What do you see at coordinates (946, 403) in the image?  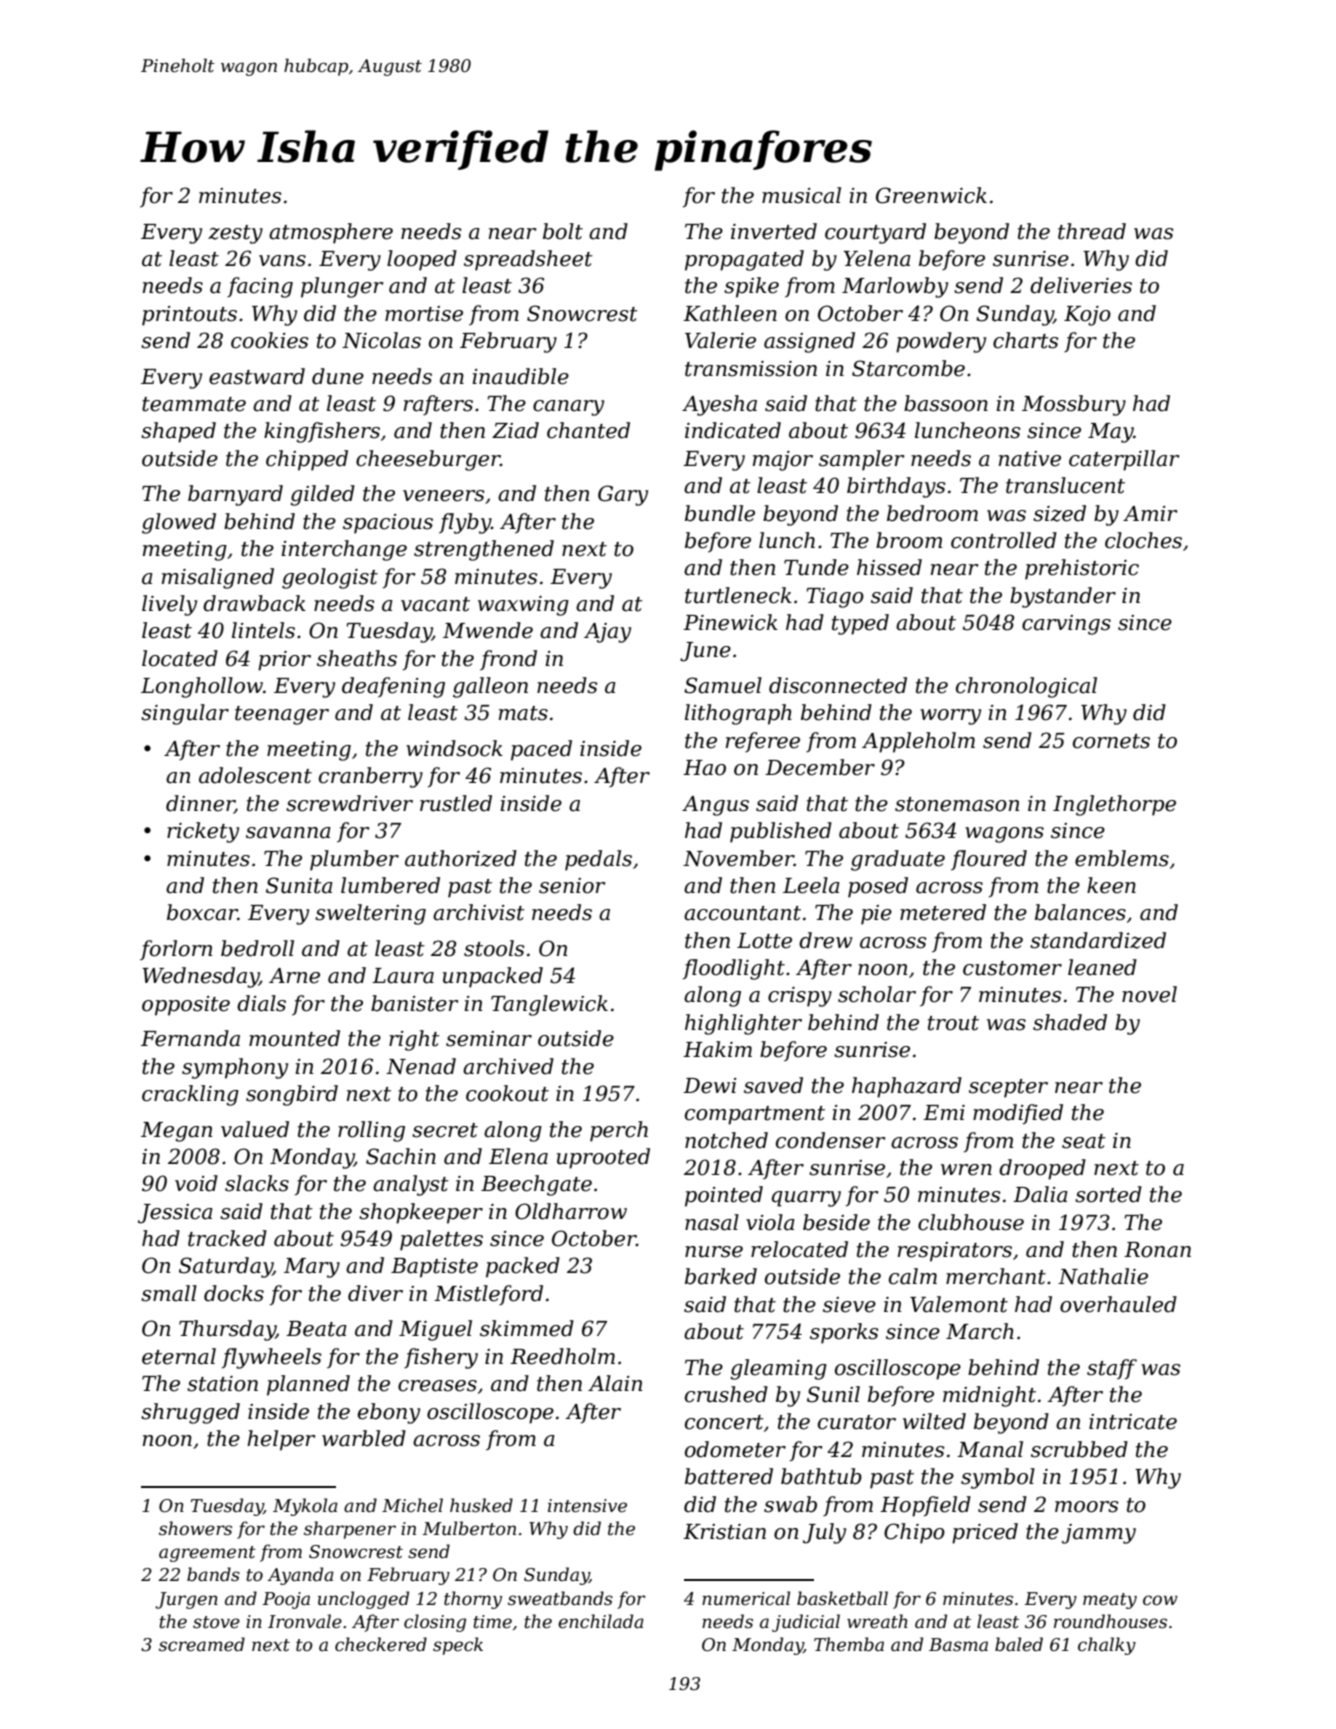 I see `bassoon` at bounding box center [946, 403].
